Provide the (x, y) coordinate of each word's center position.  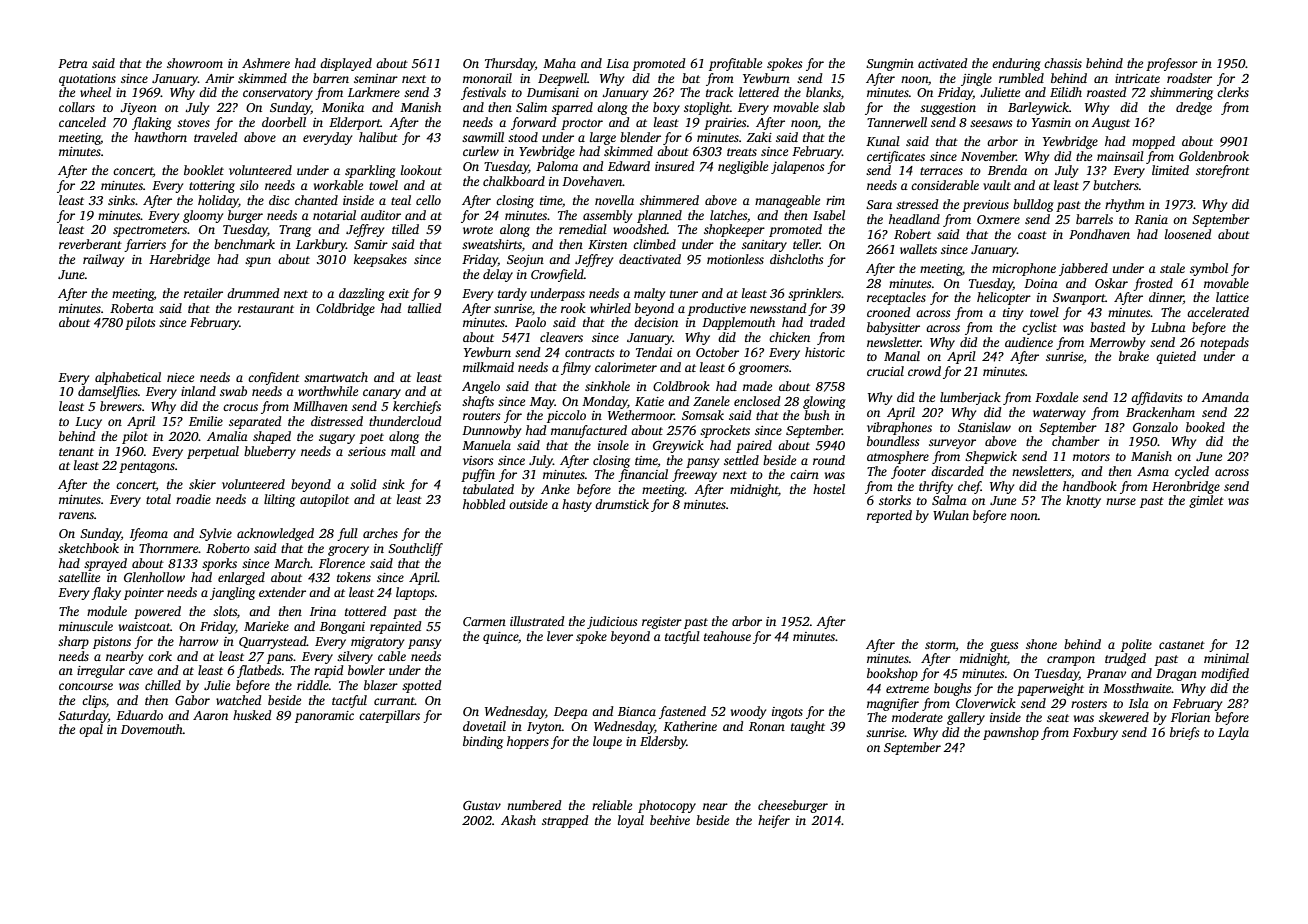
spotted (421, 686)
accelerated (1218, 312)
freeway (694, 475)
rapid (328, 671)
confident (274, 378)
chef (969, 487)
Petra (73, 63)
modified (1225, 674)
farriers (145, 245)
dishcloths (796, 259)
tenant (76, 452)
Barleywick (1038, 108)
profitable (735, 64)
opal (91, 730)
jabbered (1083, 269)
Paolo (530, 322)
